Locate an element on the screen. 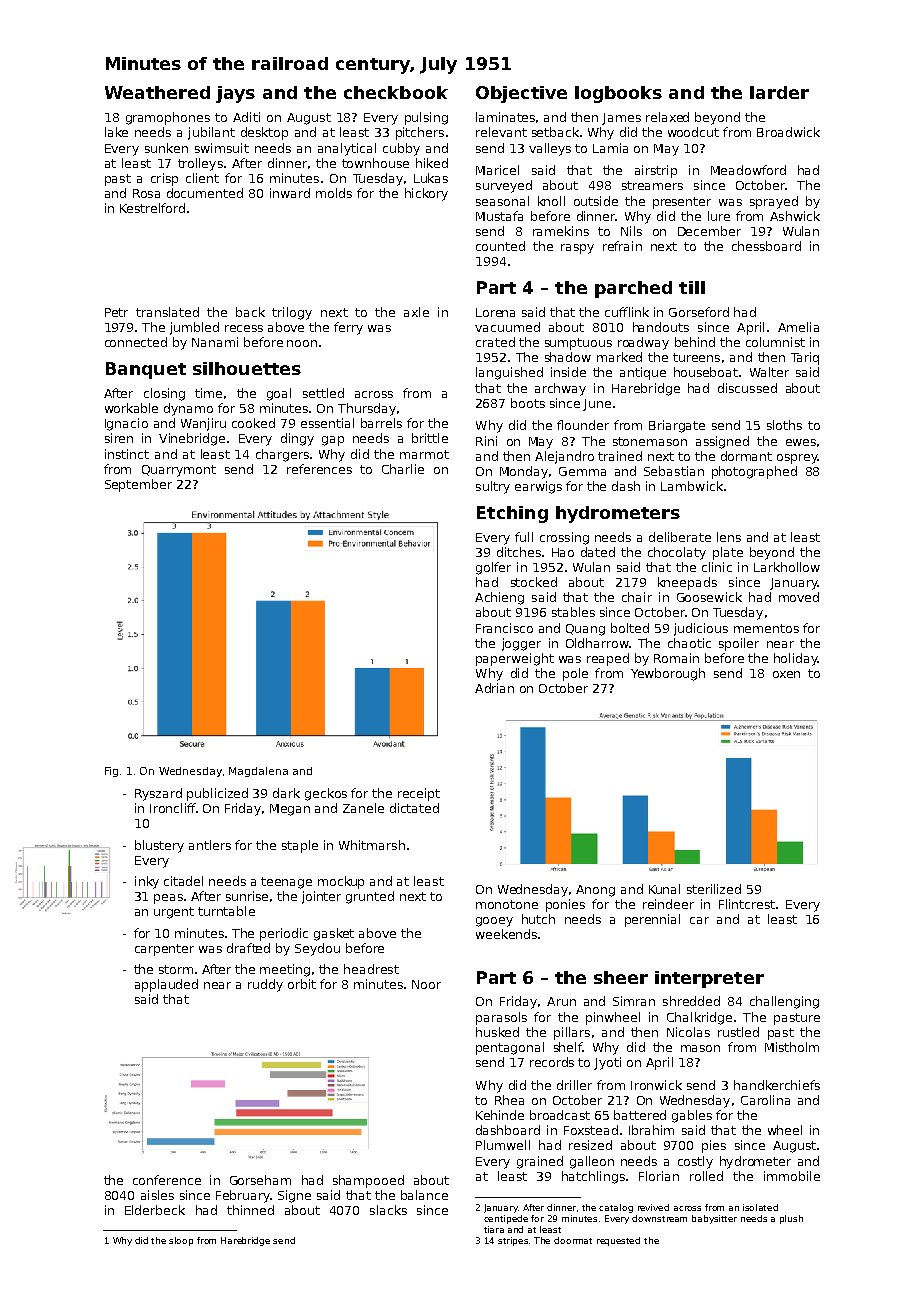 Image resolution: width=924 pixels, height=1308 pixels. chair is located at coordinates (637, 597).
